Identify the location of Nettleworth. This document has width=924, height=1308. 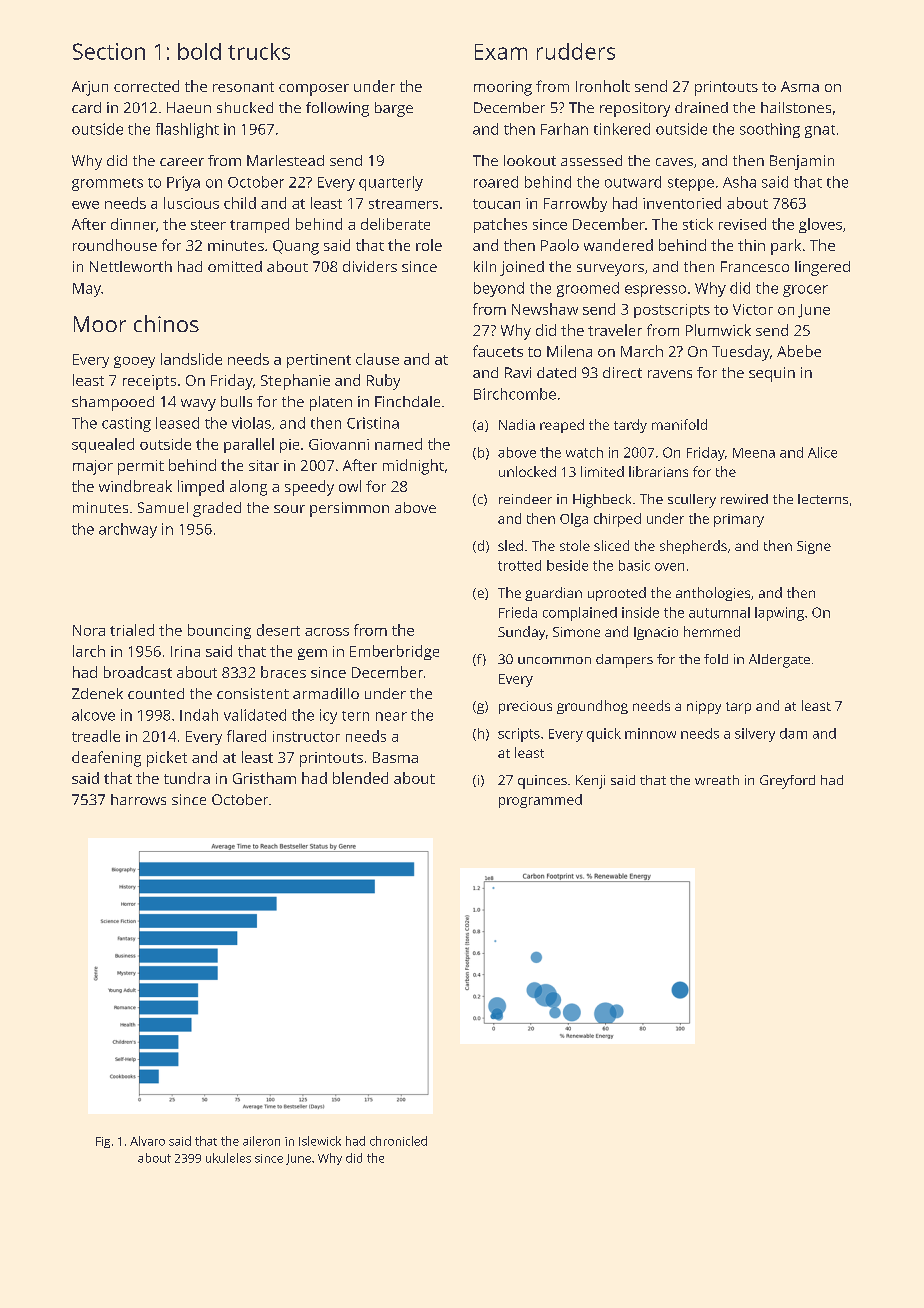
(131, 266).
